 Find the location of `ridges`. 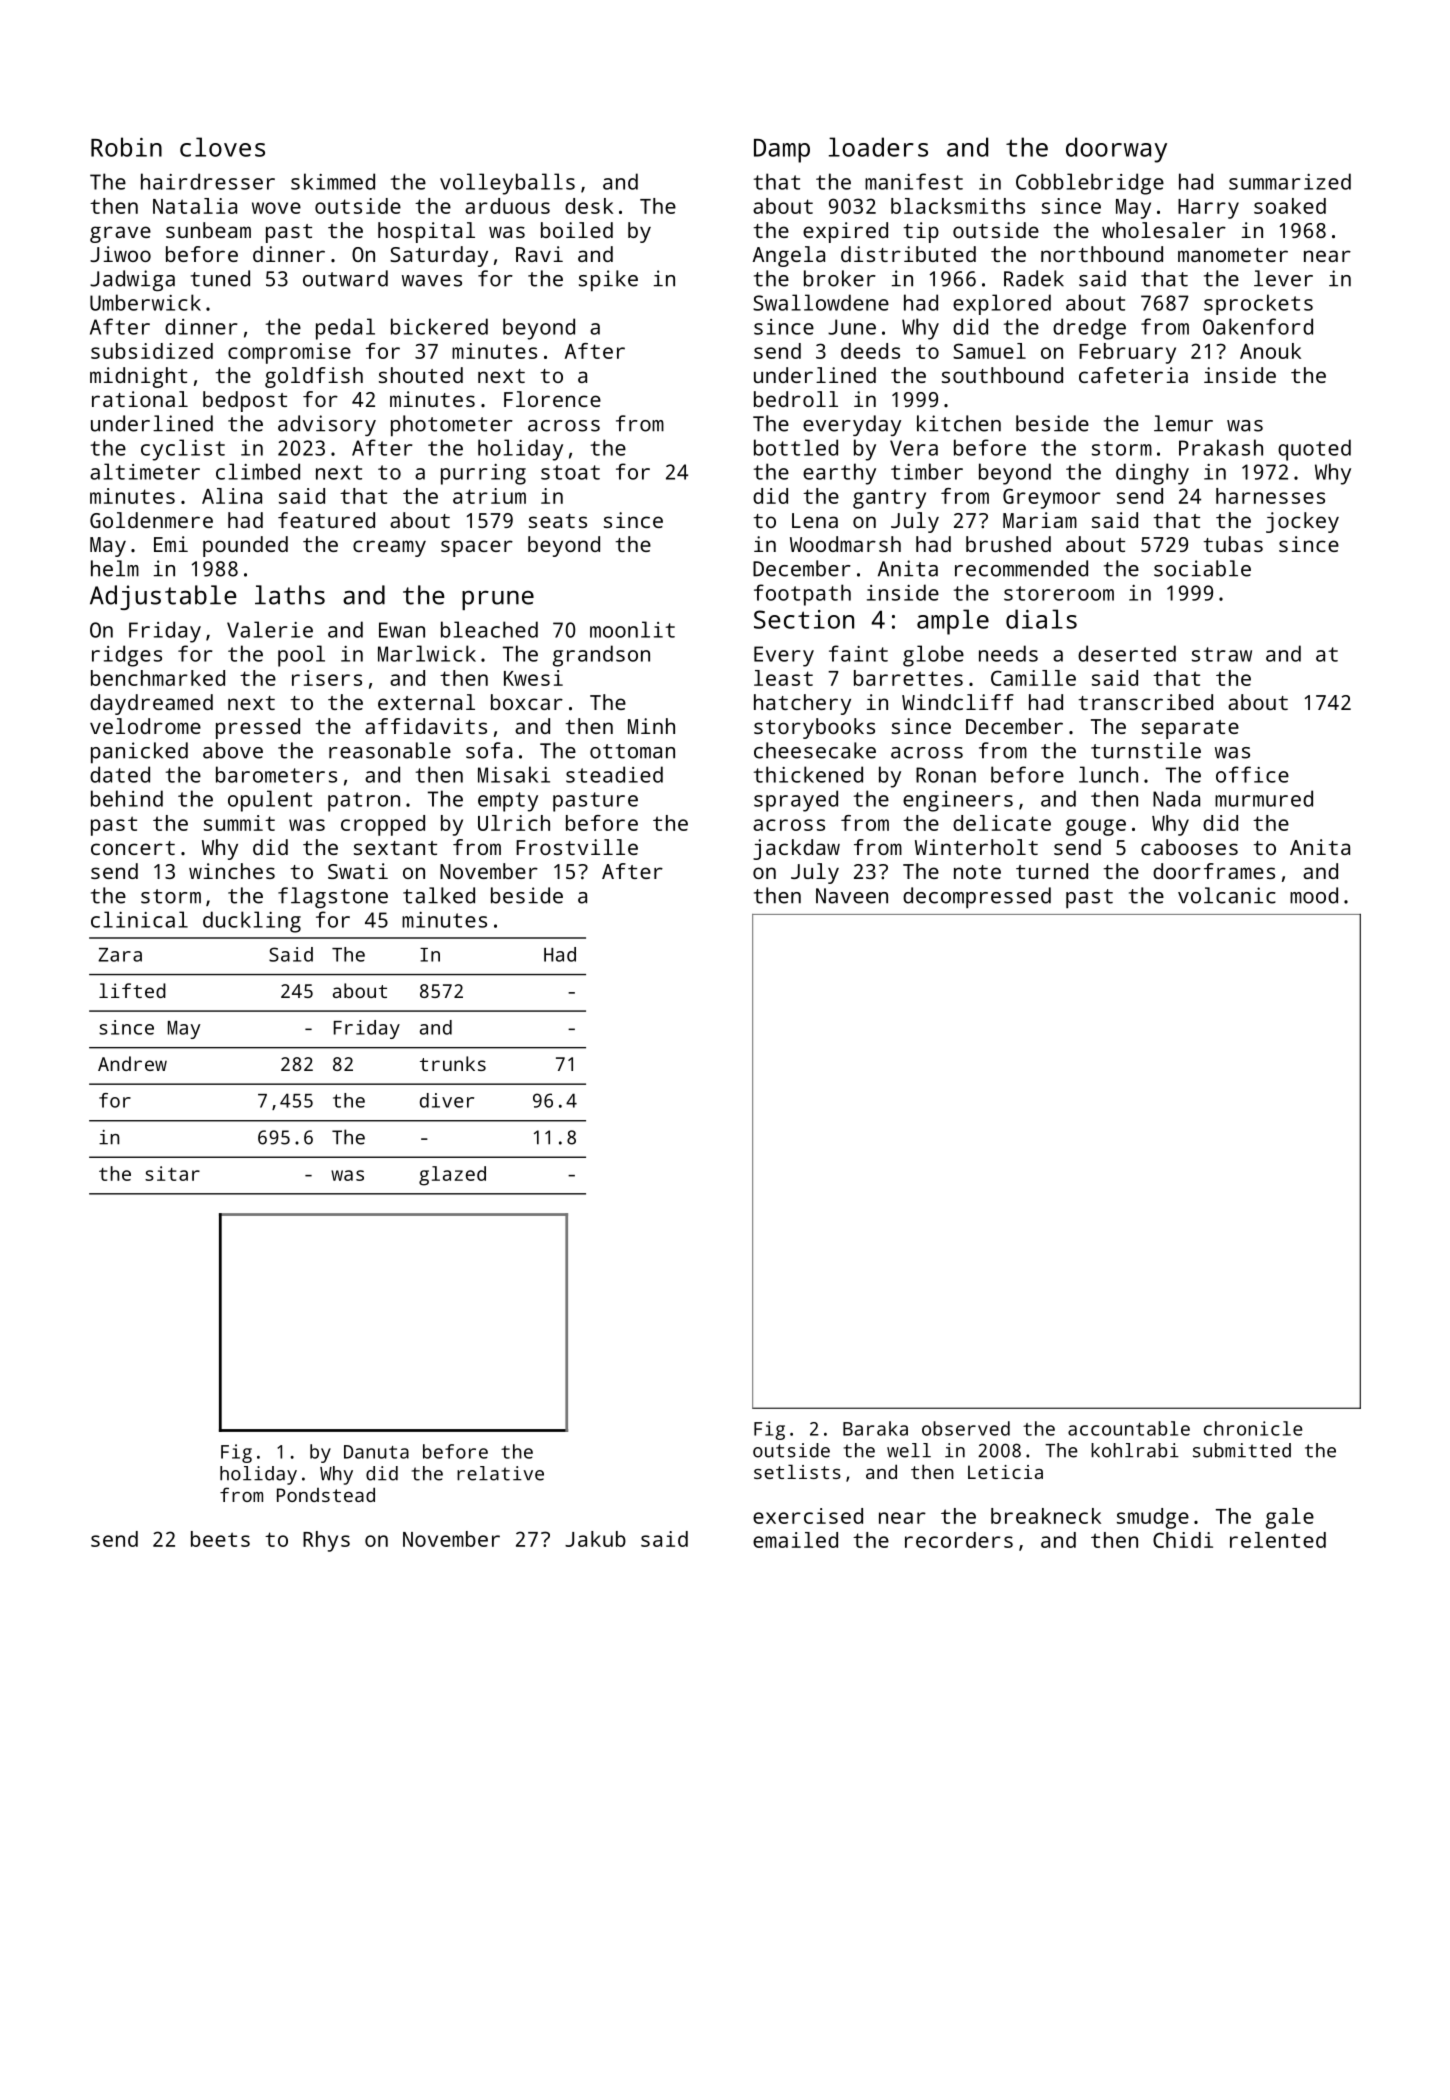

ridges is located at coordinates (127, 656).
